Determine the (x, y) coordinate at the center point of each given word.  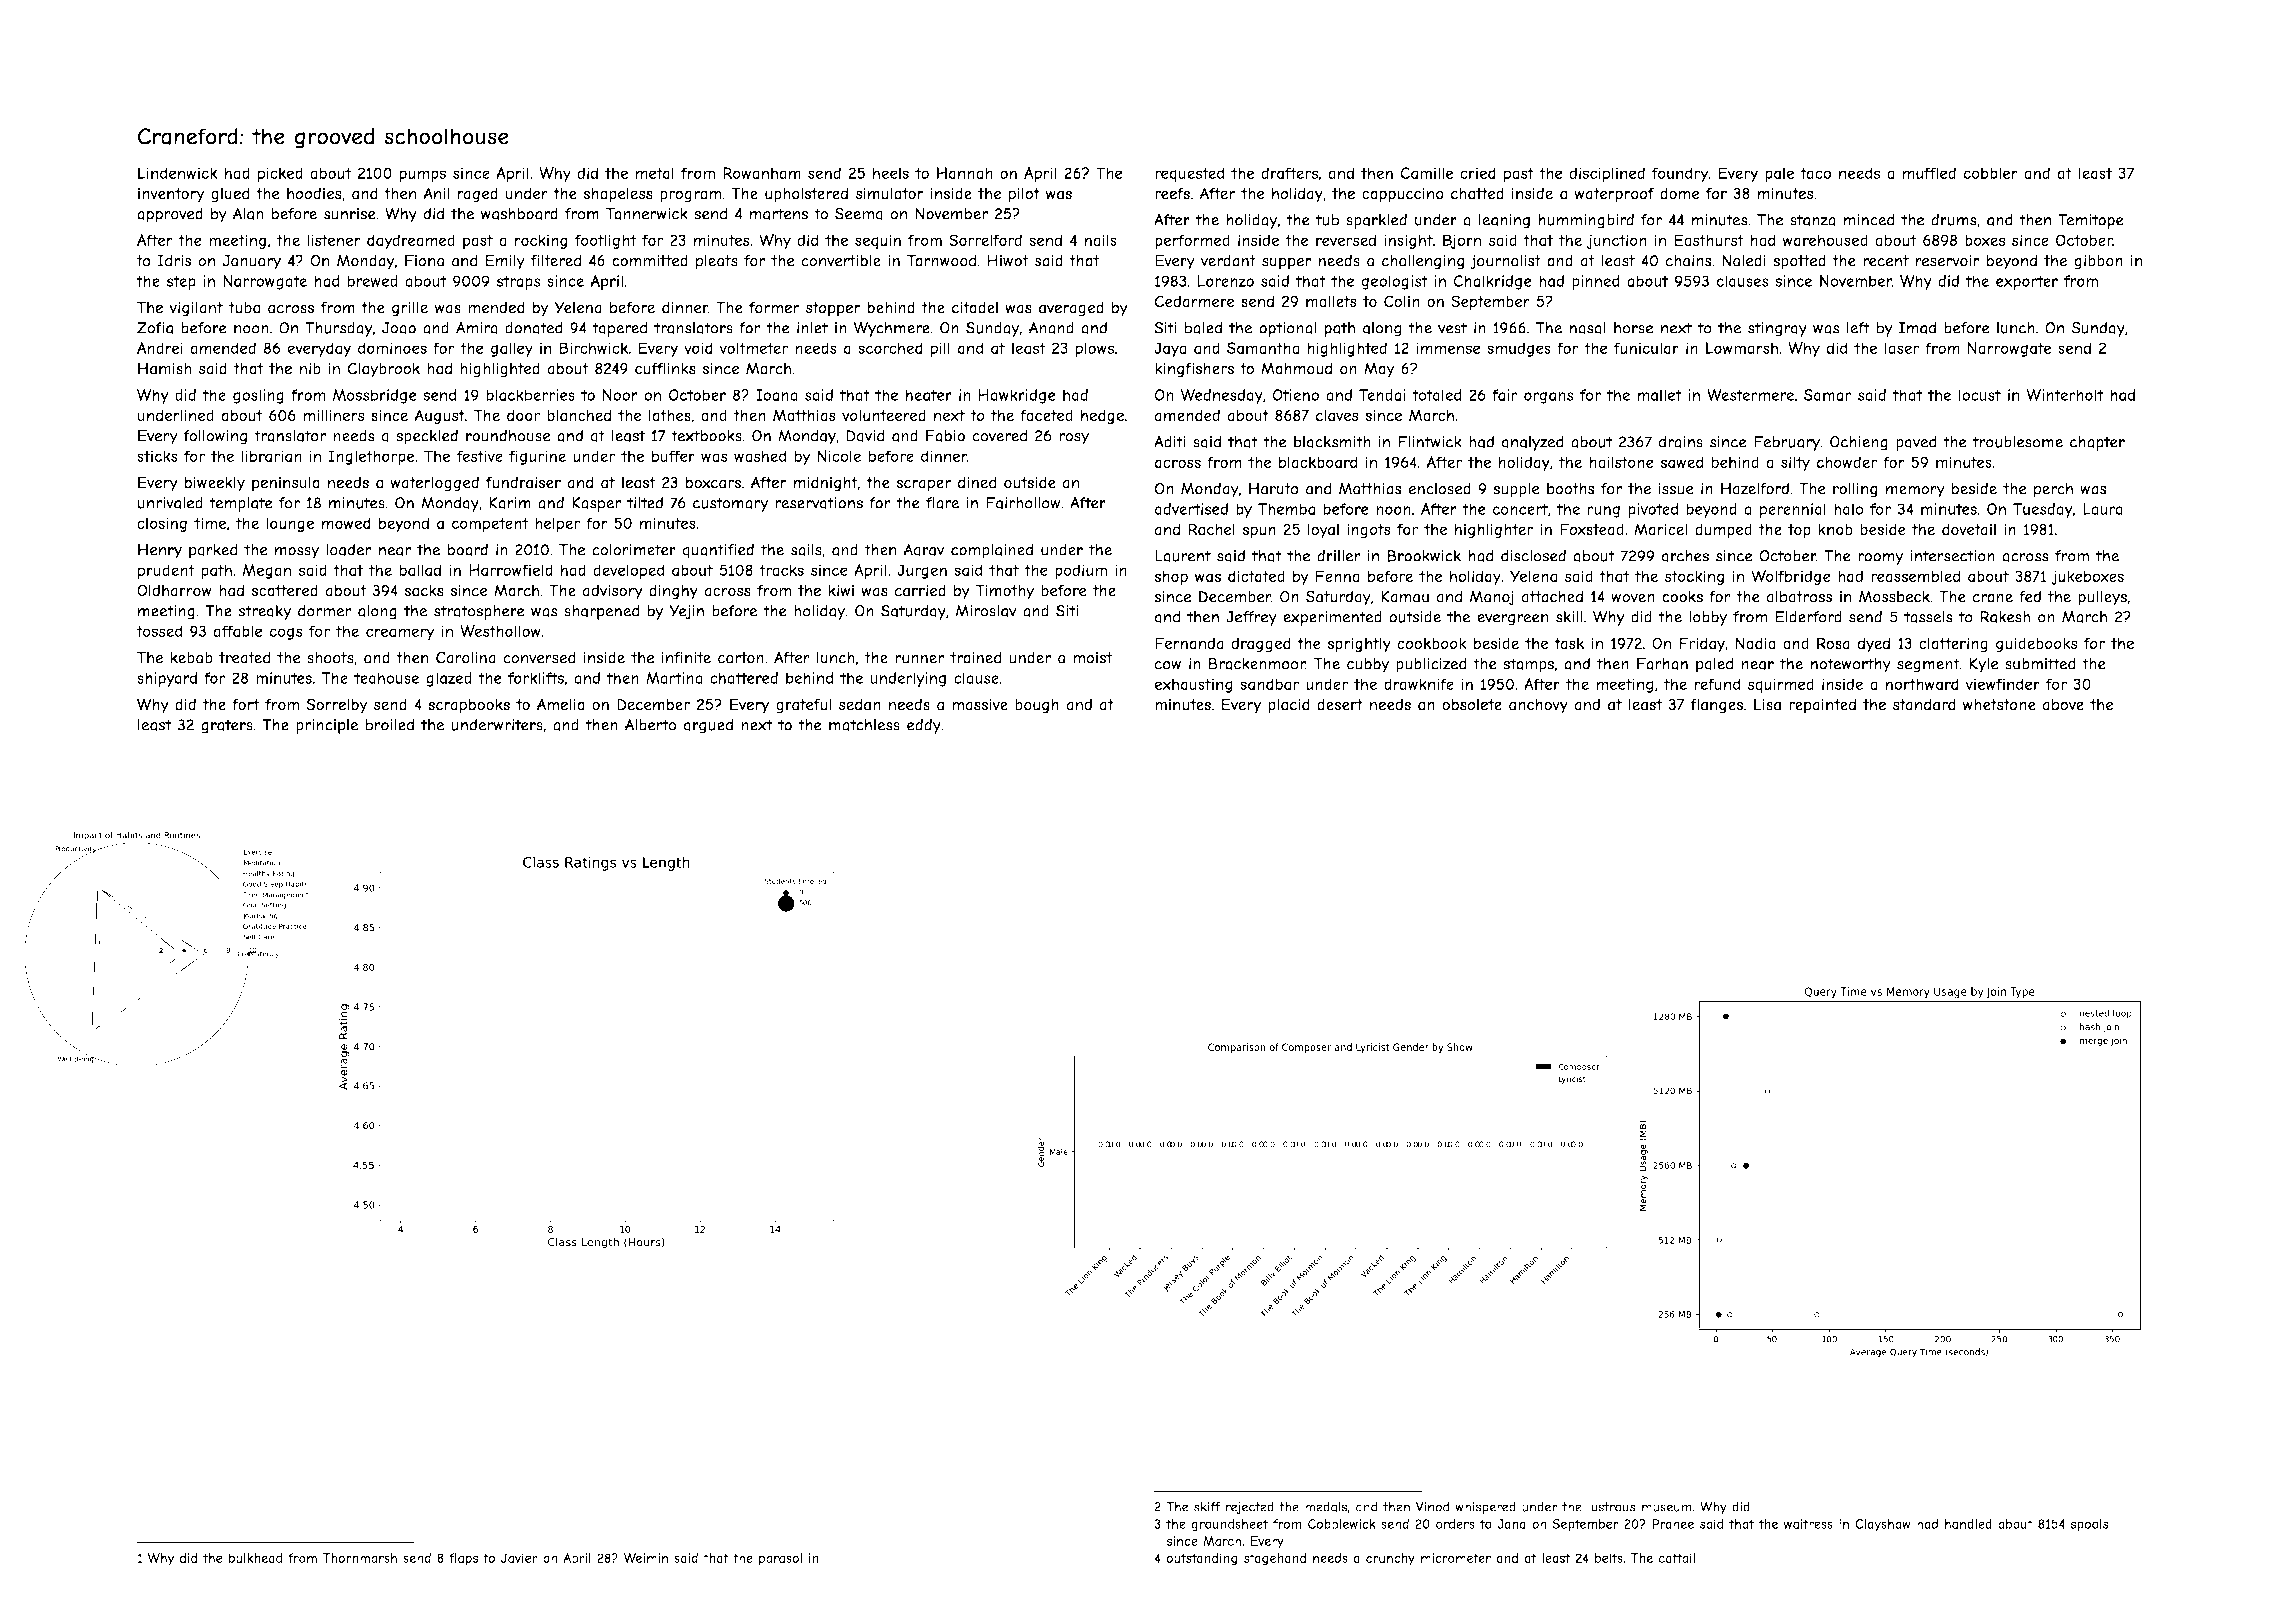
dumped (1723, 531)
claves (1337, 415)
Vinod (1432, 1507)
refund (1717, 684)
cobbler (1990, 173)
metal (655, 173)
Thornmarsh (360, 1558)
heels (891, 173)
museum (1667, 1508)
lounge (290, 524)
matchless (864, 725)
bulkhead (256, 1558)
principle (327, 726)
